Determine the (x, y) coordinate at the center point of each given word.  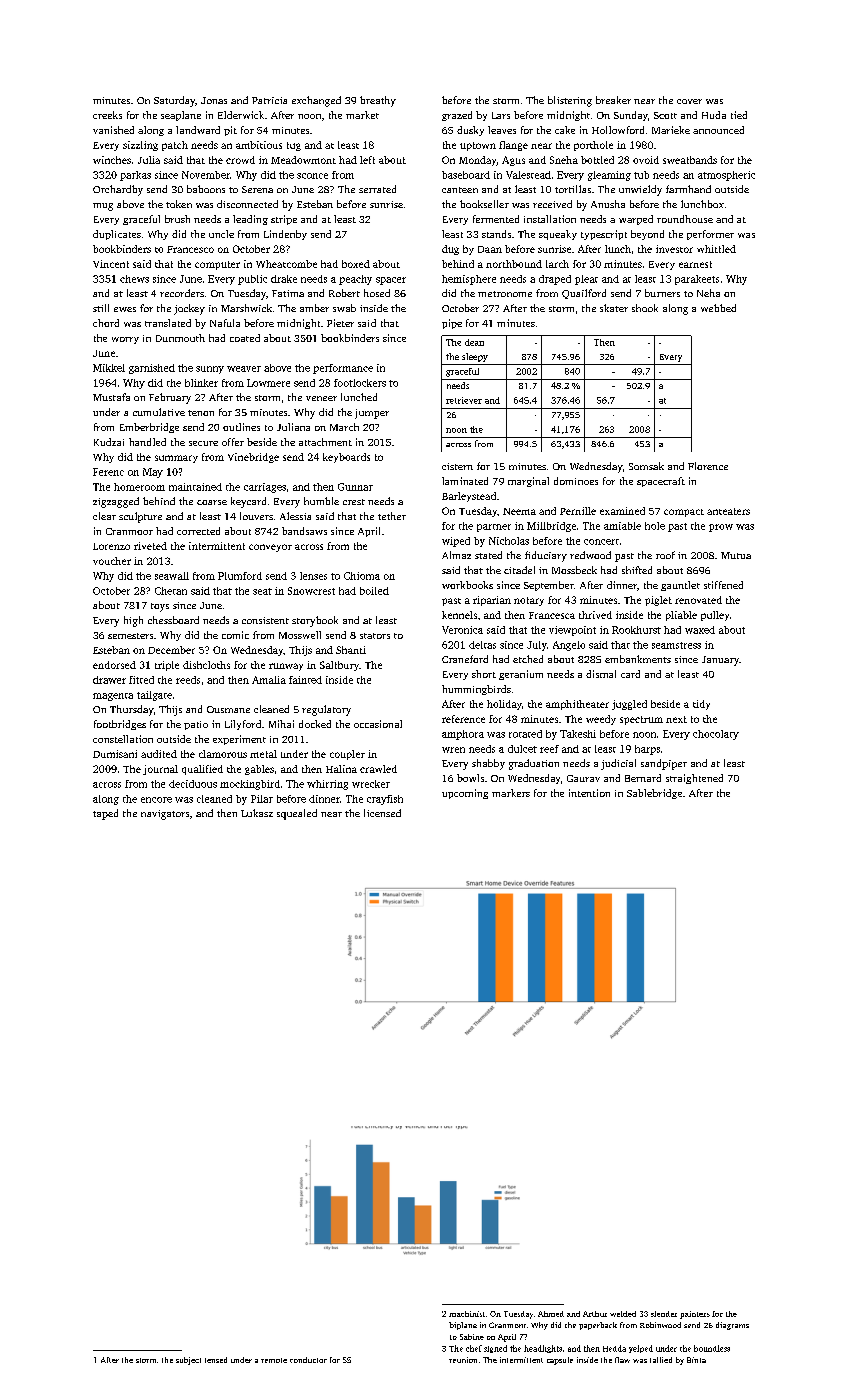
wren (453, 750)
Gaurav (583, 778)
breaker (613, 100)
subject (188, 1361)
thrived (595, 615)
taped (105, 814)
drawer (109, 680)
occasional (378, 724)
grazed (457, 116)
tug (294, 146)
